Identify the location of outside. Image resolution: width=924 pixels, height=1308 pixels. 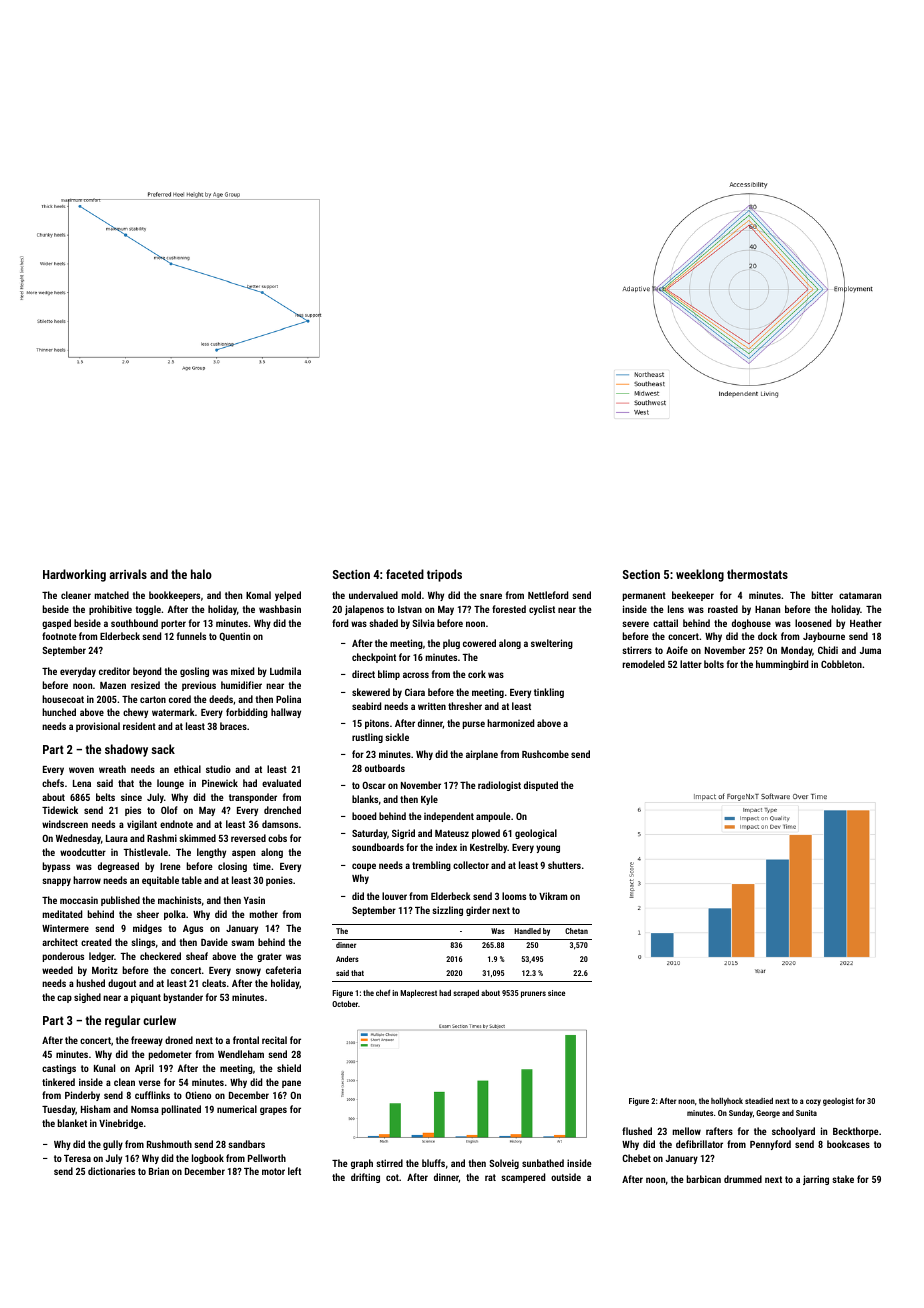
(566, 1177).
